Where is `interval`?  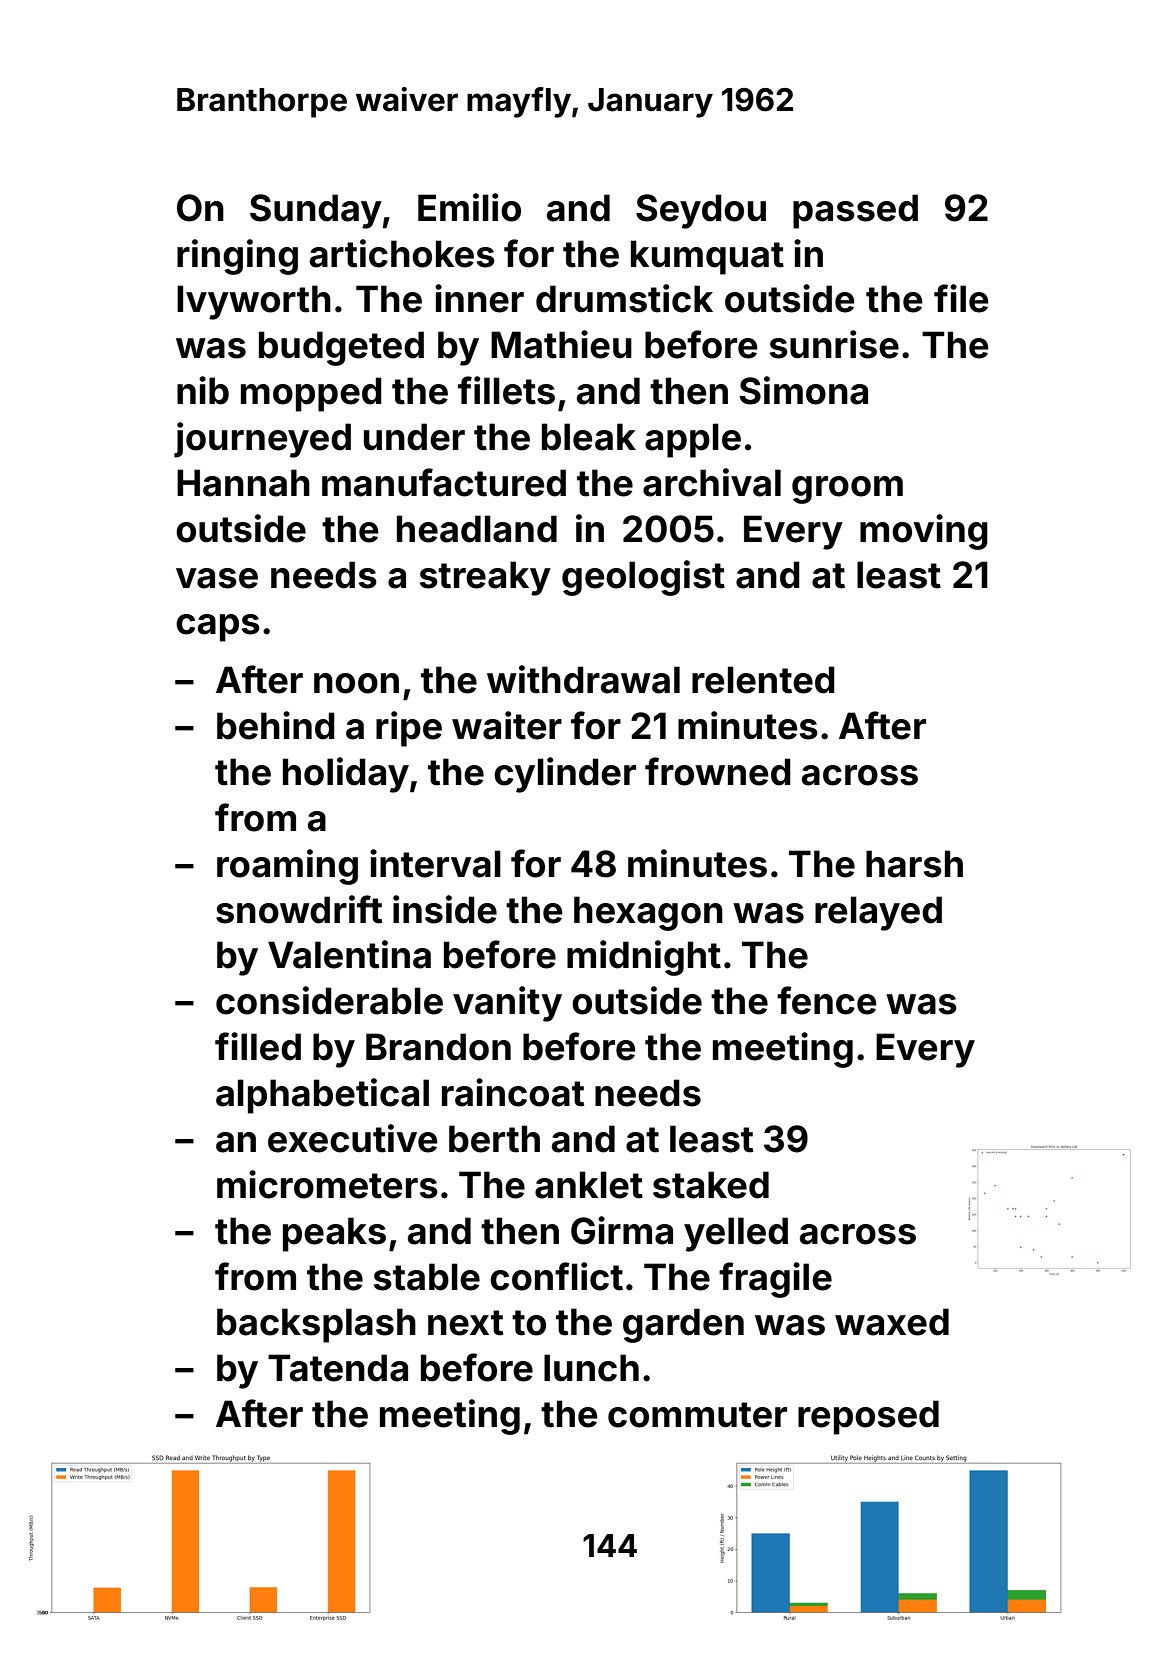
interval is located at coordinates (435, 863).
